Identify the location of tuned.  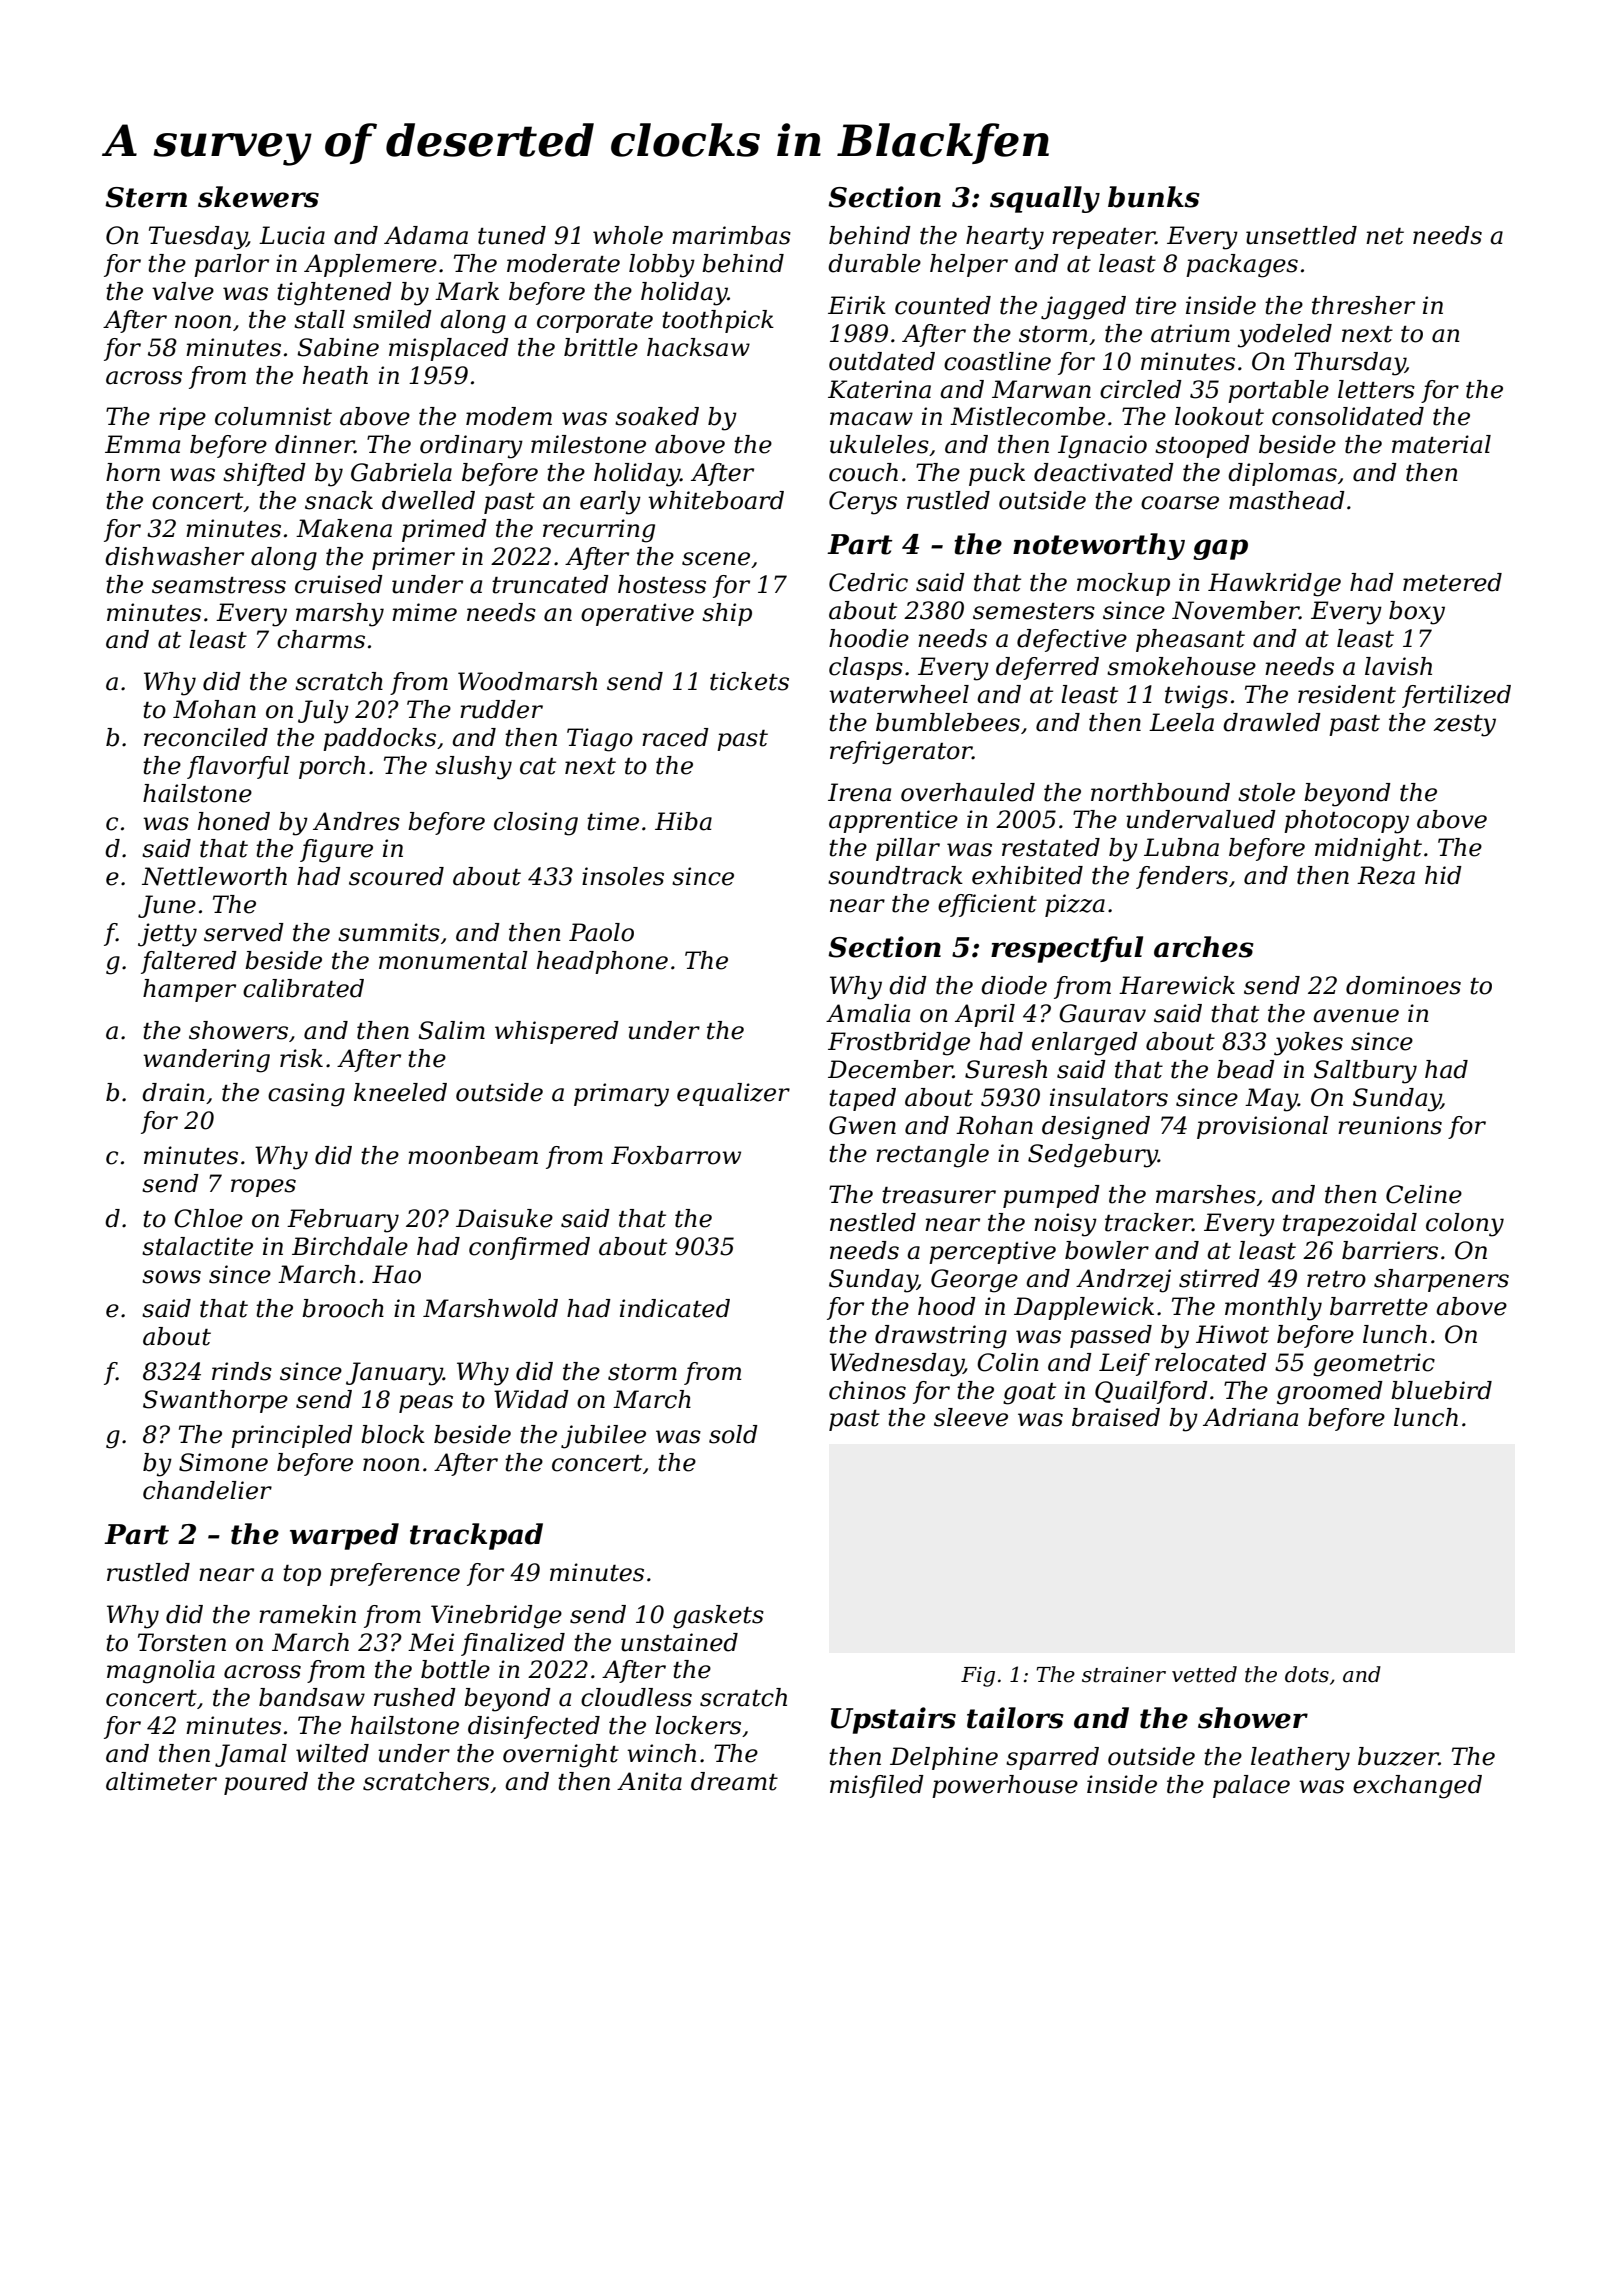
(512, 235).
